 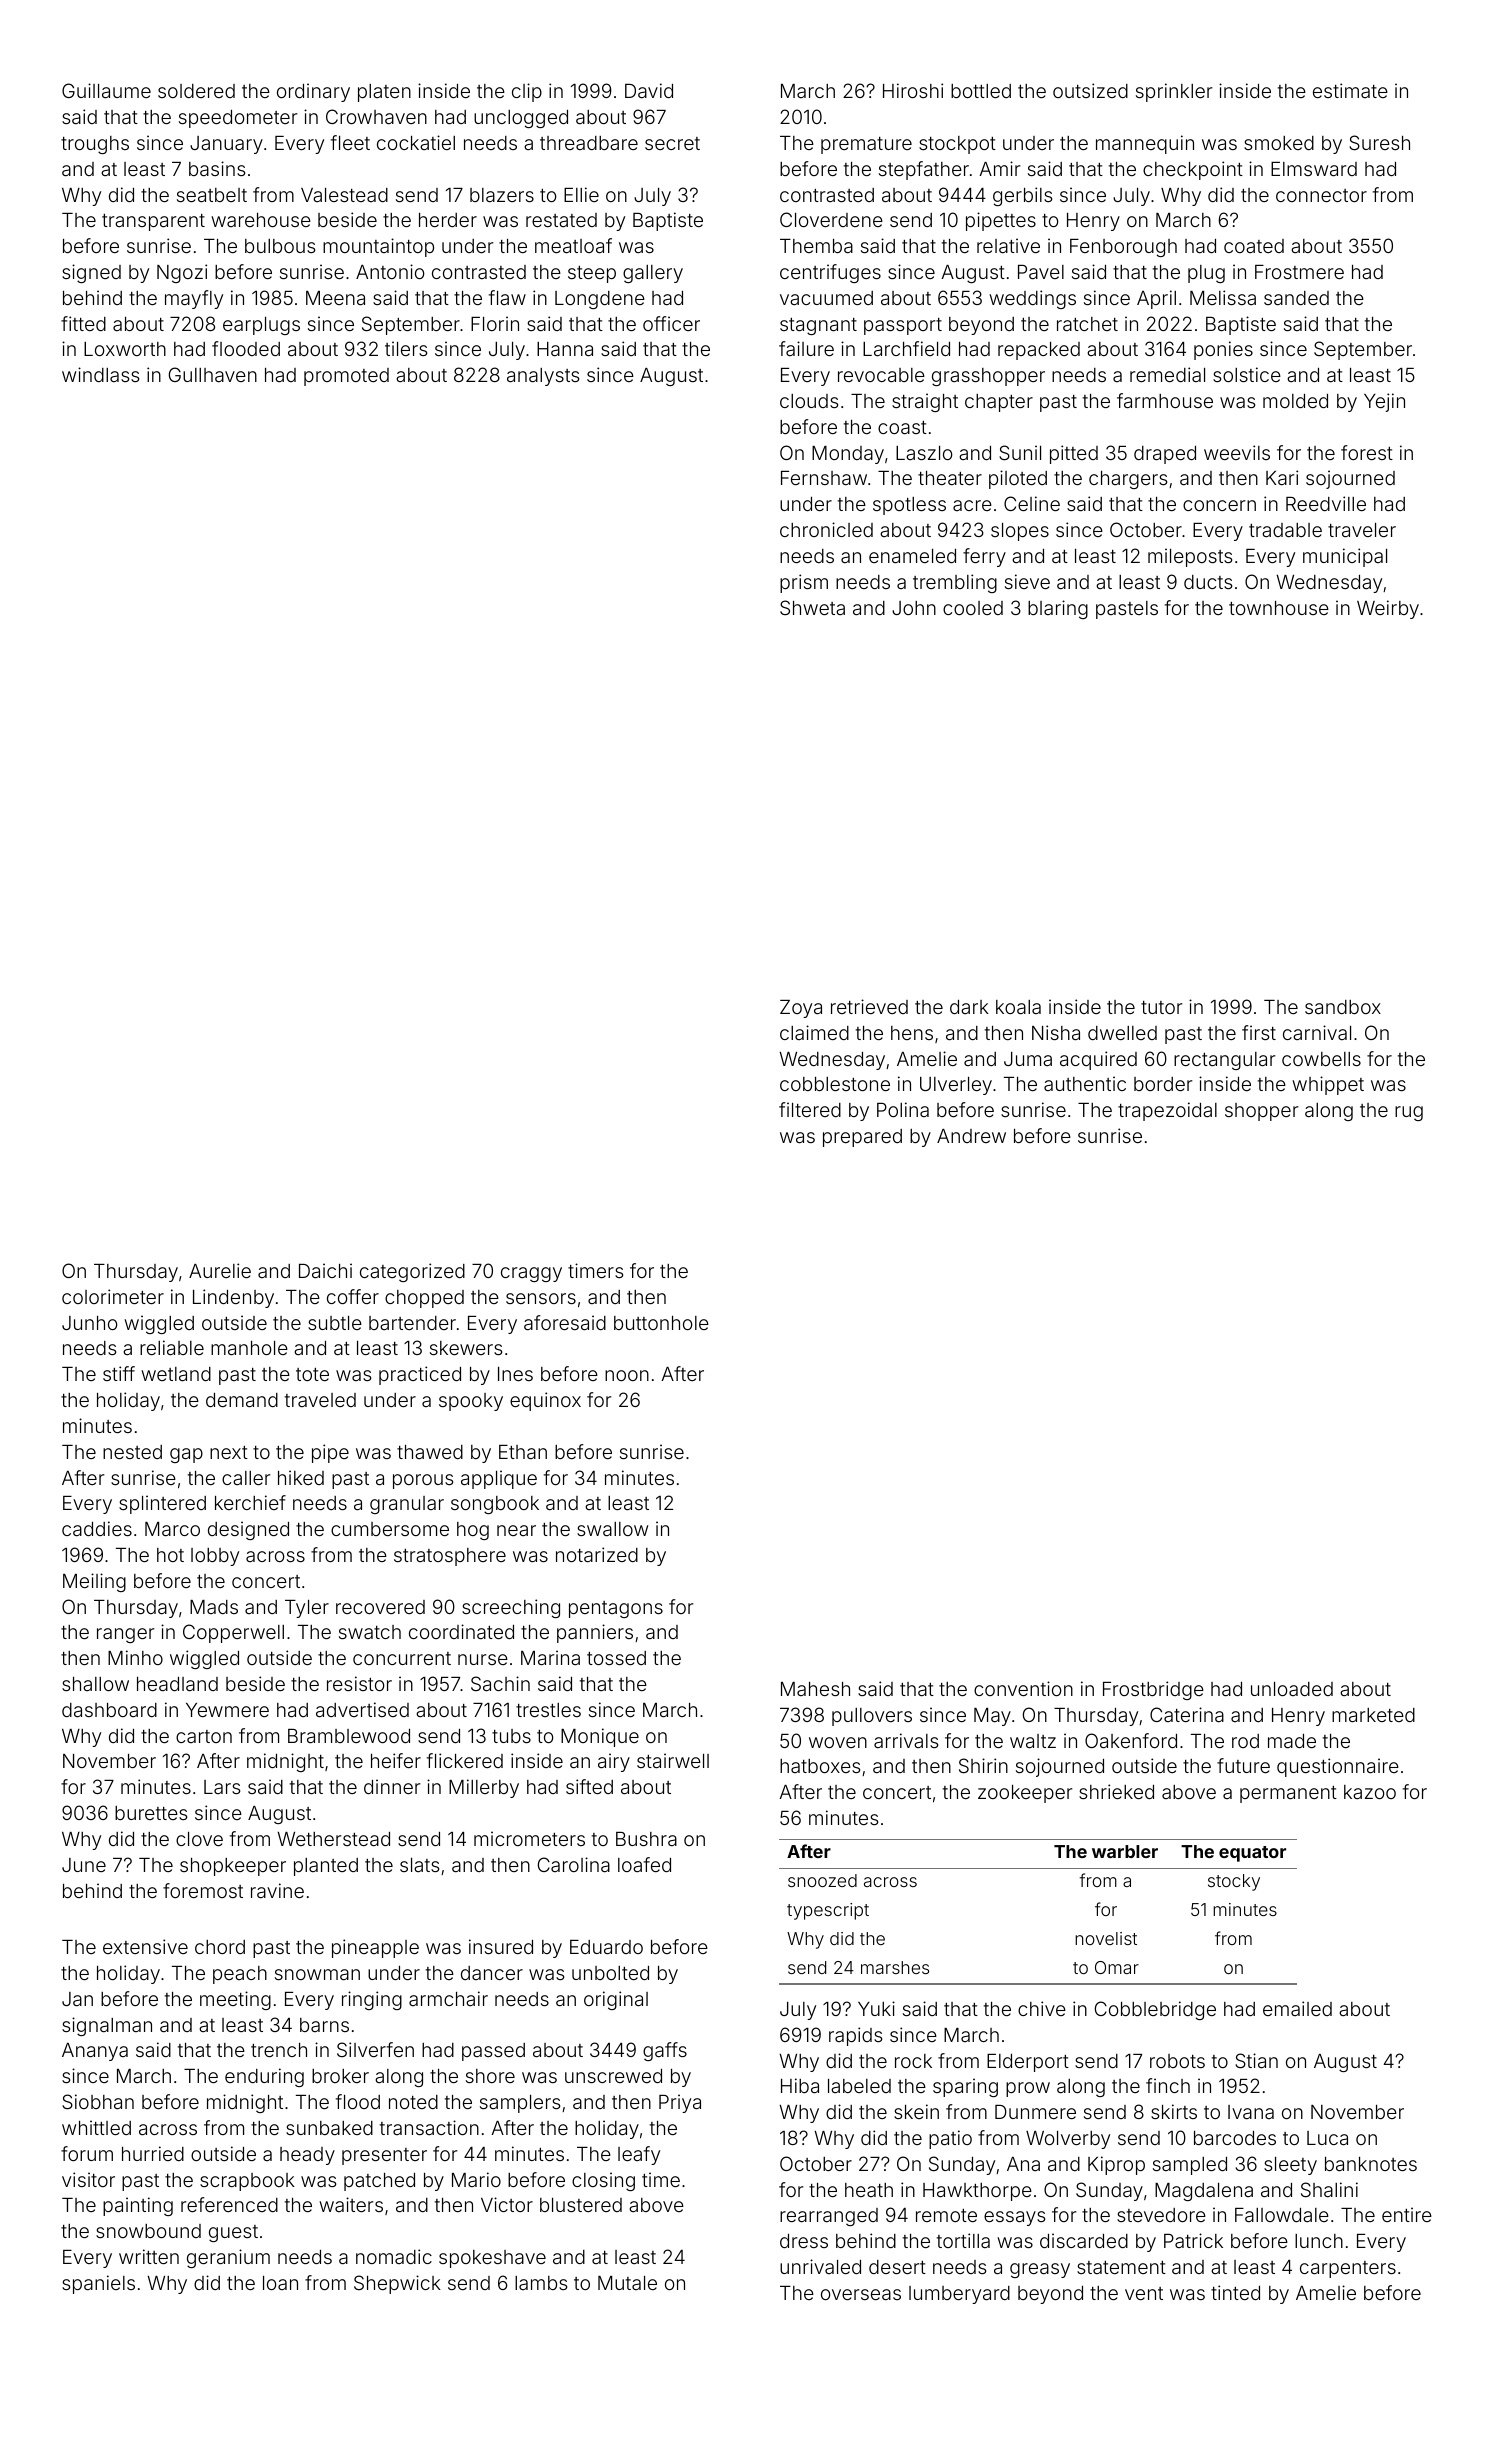 What do you see at coordinates (612, 1529) in the screenshot?
I see `swallow` at bounding box center [612, 1529].
